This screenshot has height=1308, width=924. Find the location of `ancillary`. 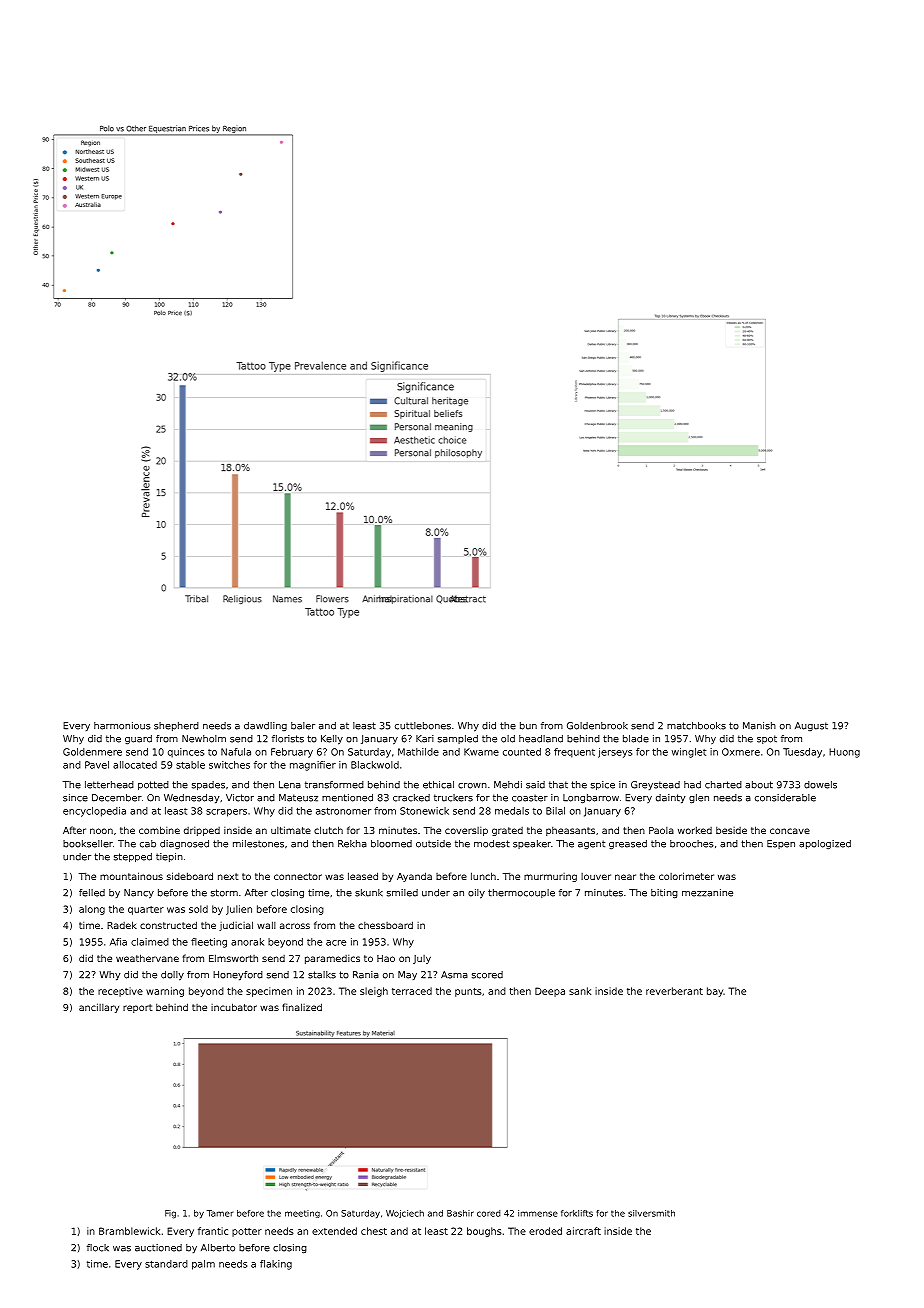

ancillary is located at coordinates (99, 1008).
